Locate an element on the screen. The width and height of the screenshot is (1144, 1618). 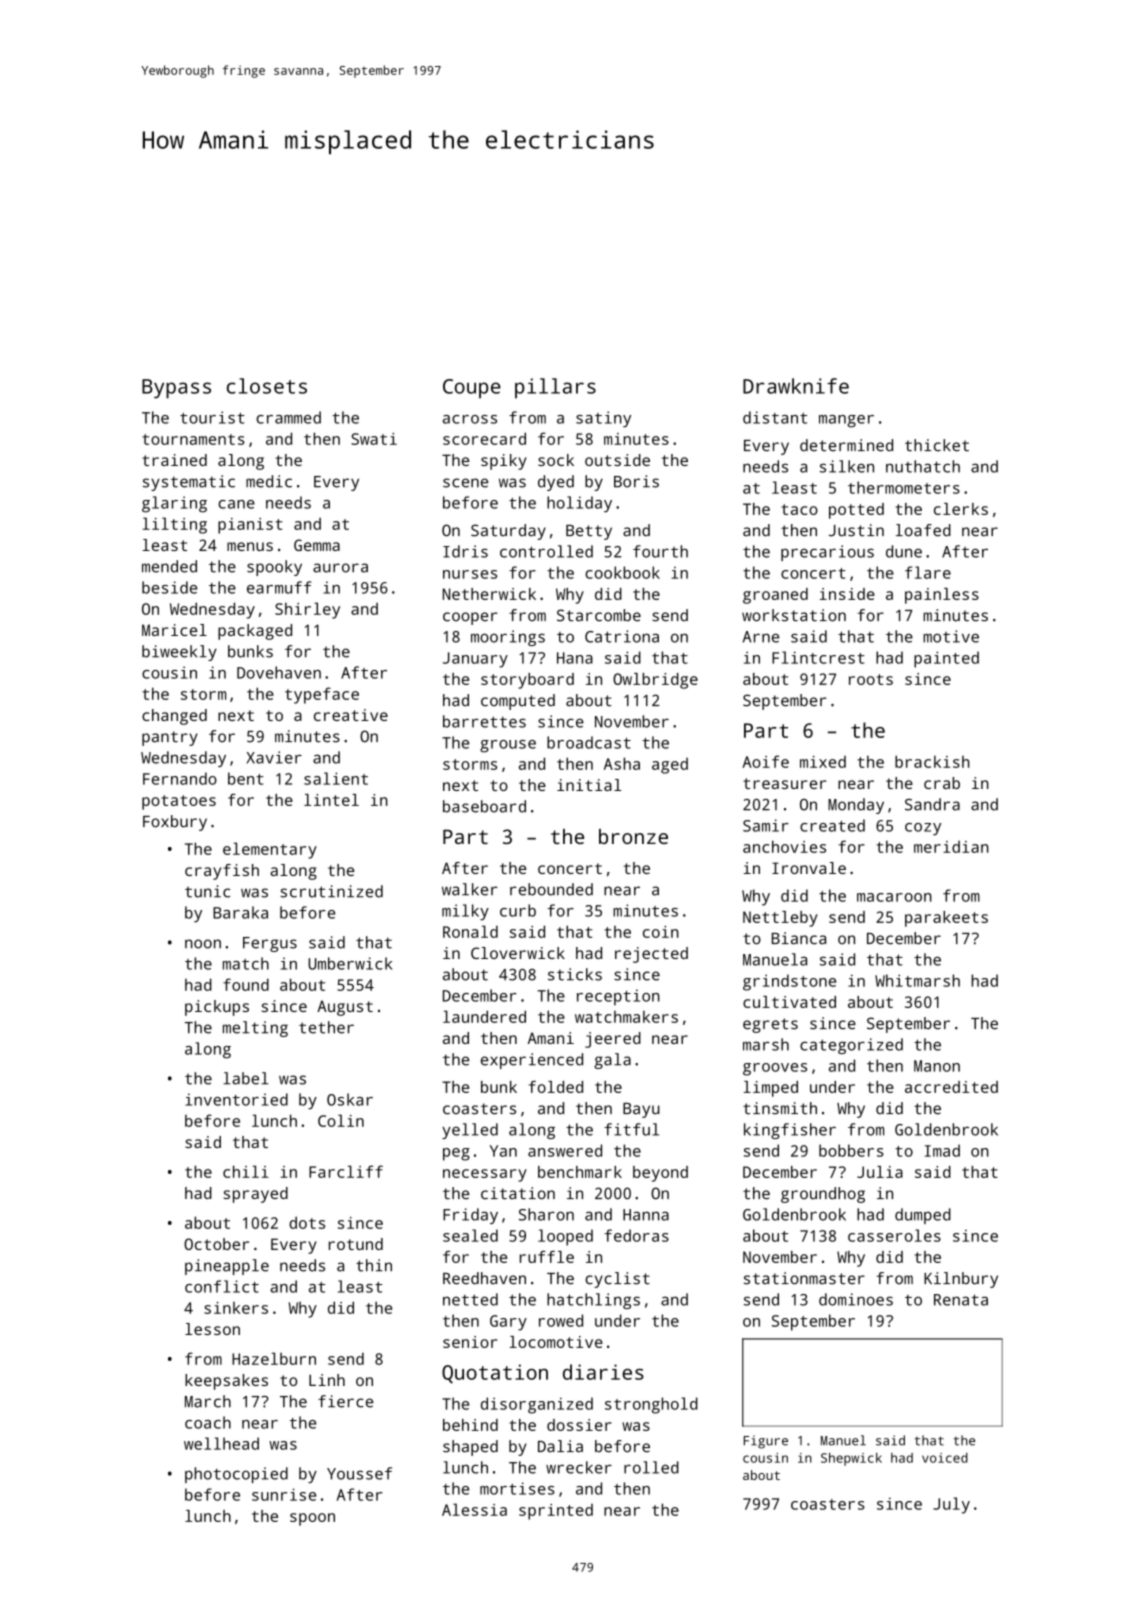
pillars is located at coordinates (555, 388).
